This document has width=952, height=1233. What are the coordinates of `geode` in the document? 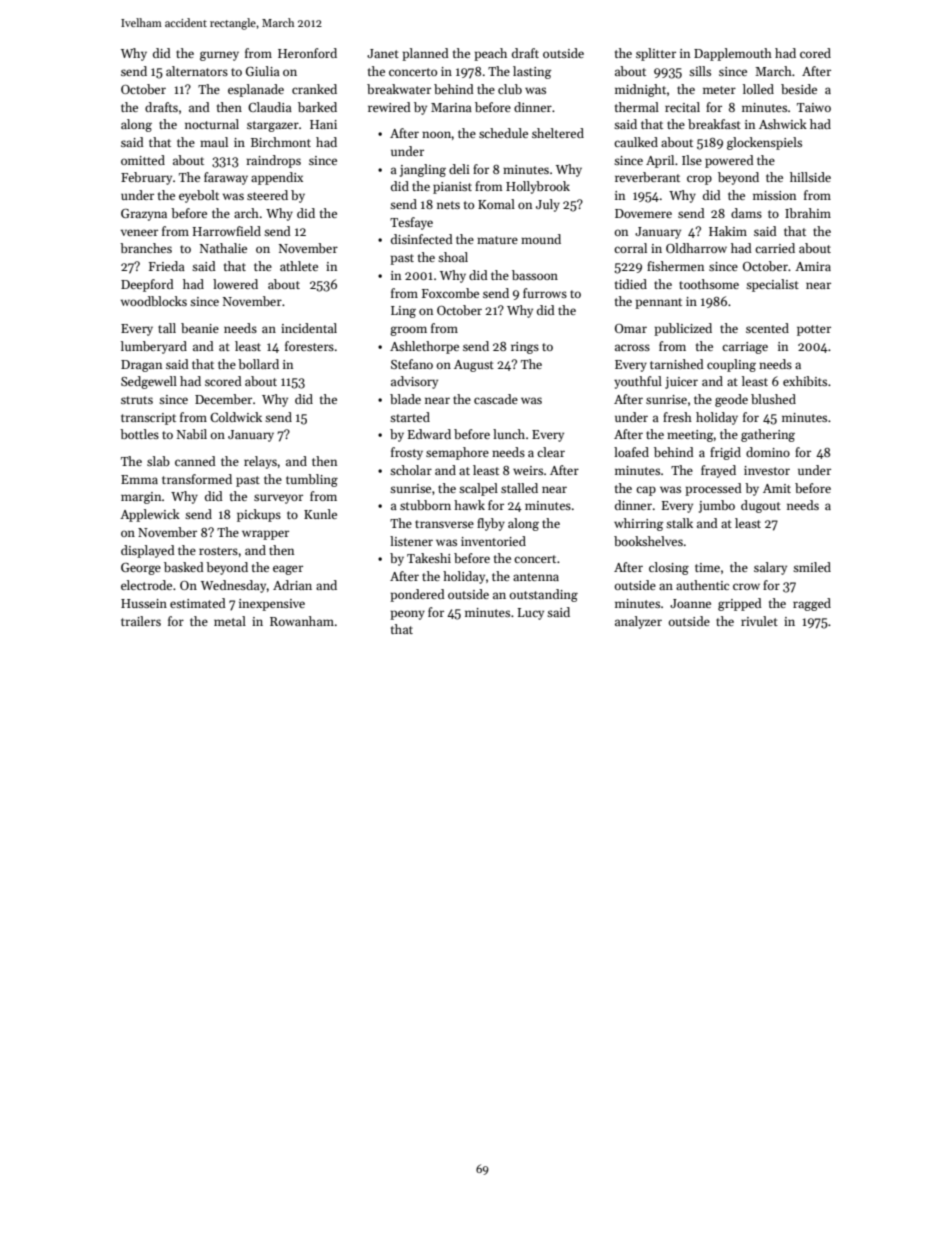 It's located at (731, 400).
